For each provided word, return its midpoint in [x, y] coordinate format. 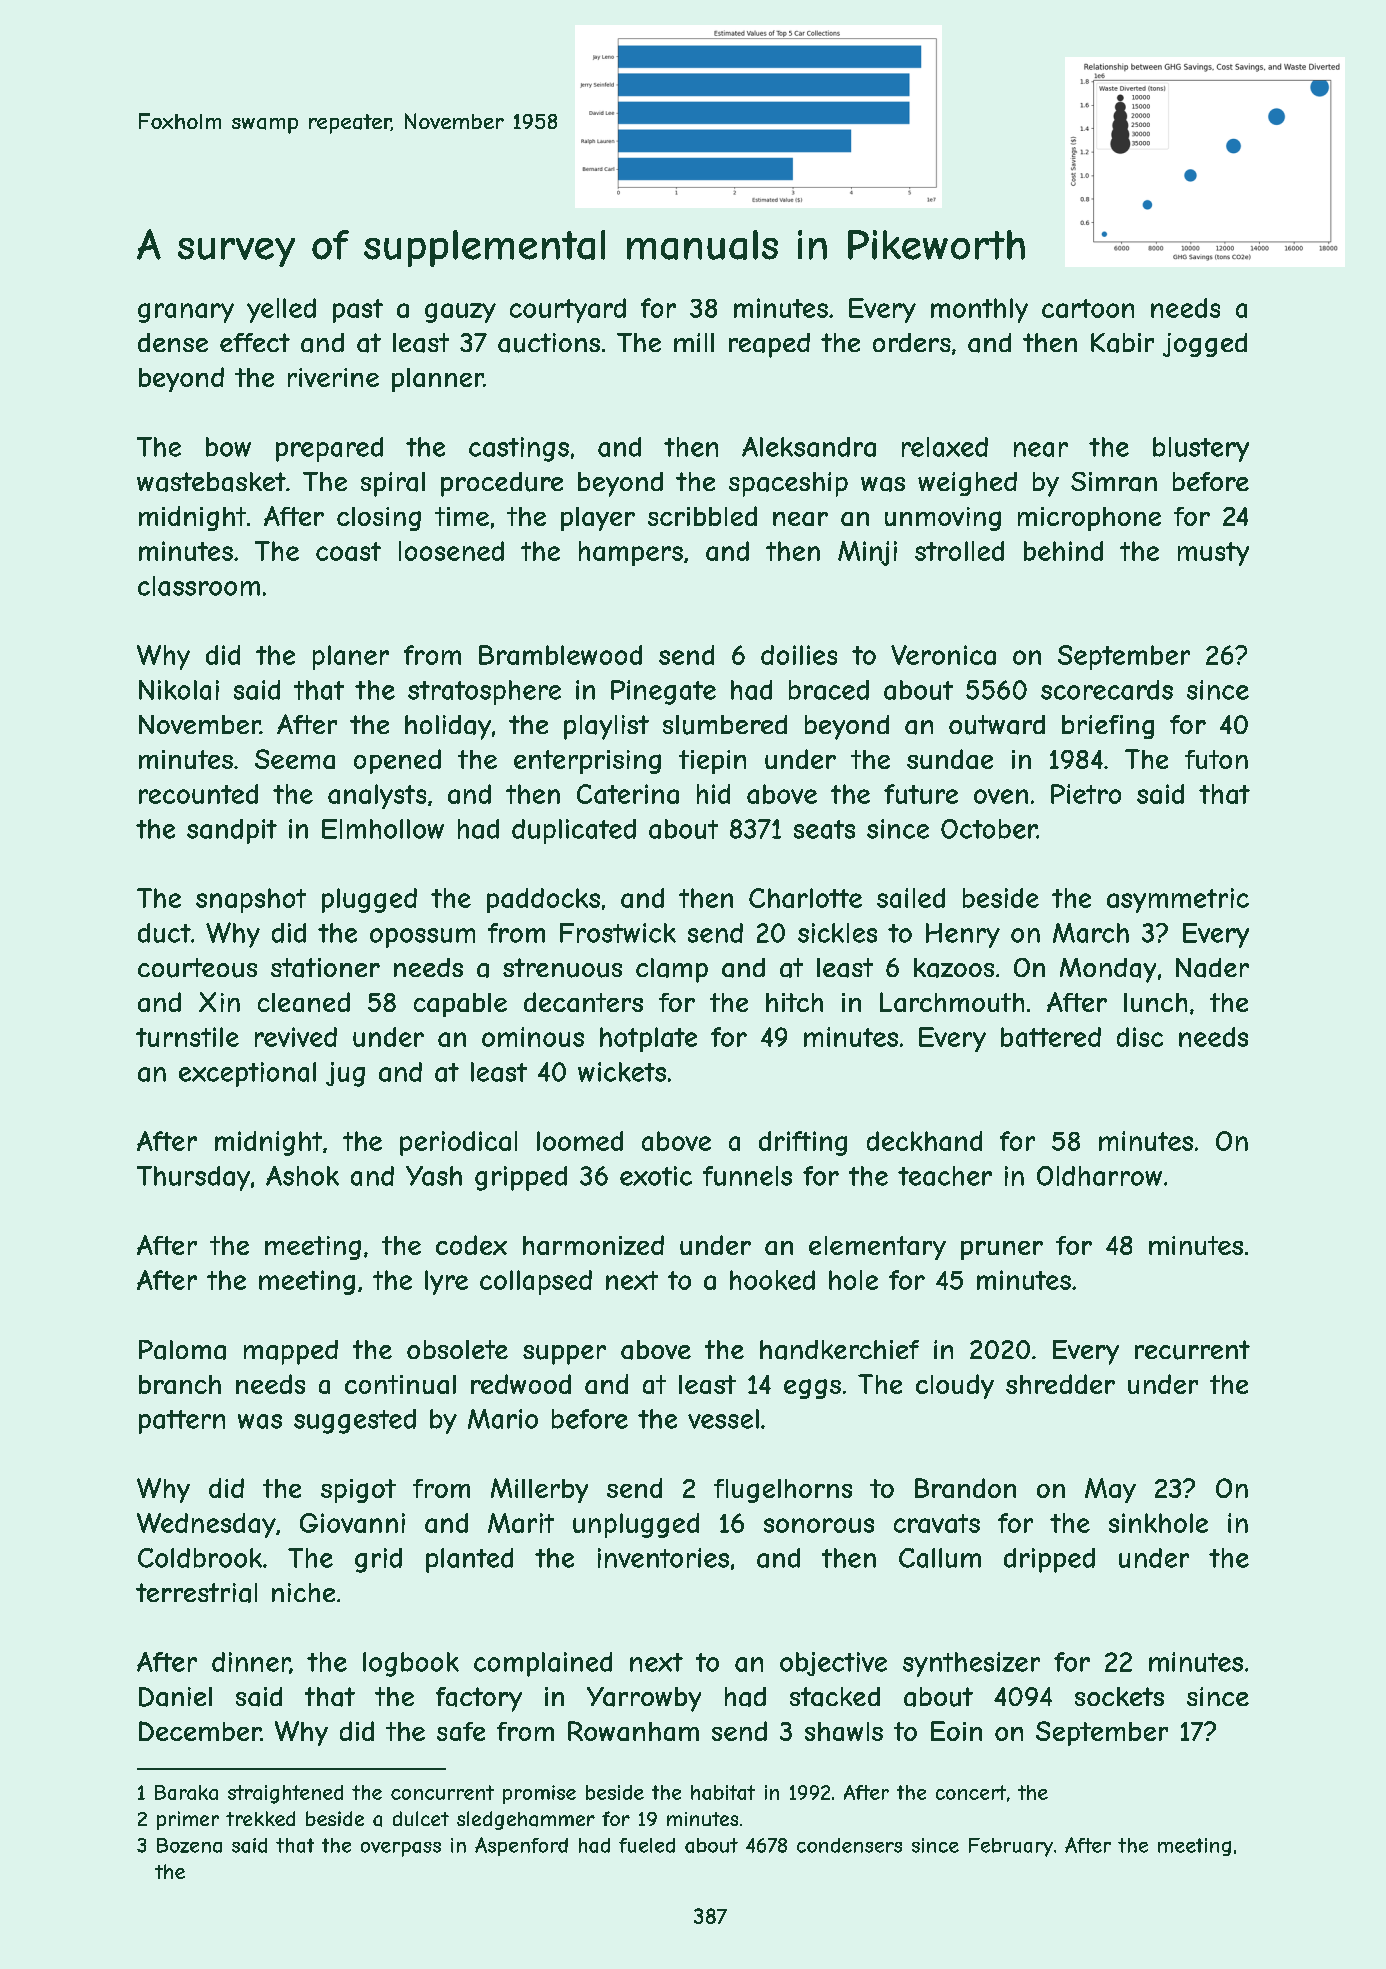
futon [1216, 759]
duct [164, 933]
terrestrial [196, 1593]
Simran [1114, 482]
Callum [940, 1558]
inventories [663, 1558]
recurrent [1192, 1350]
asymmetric [1178, 900]
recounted [198, 794]
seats [824, 829]
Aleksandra [809, 447]
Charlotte [805, 898]
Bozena [189, 1845]
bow [228, 447]
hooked [772, 1280]
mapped [291, 1352]
